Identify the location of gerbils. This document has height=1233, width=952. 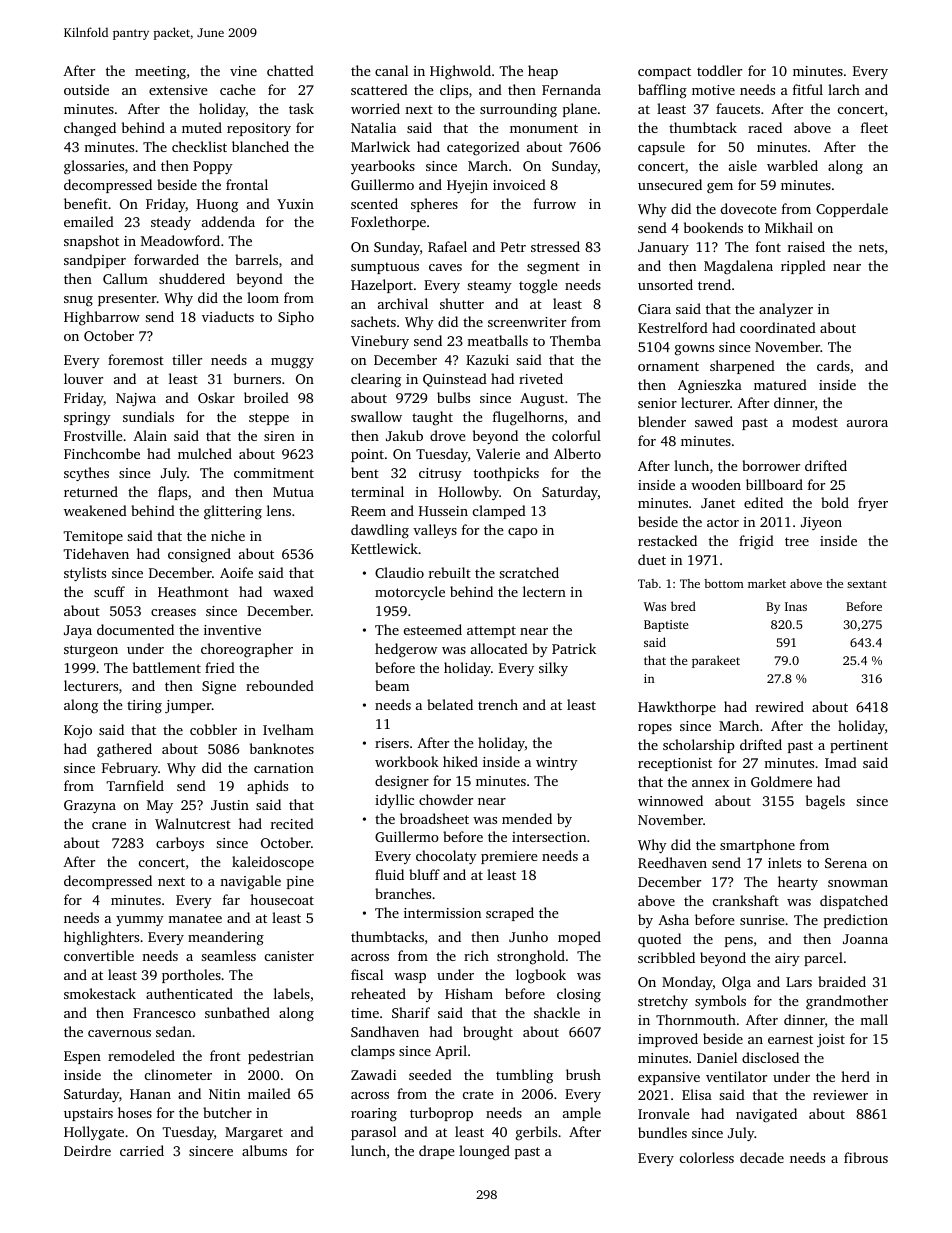
(536, 1133).
